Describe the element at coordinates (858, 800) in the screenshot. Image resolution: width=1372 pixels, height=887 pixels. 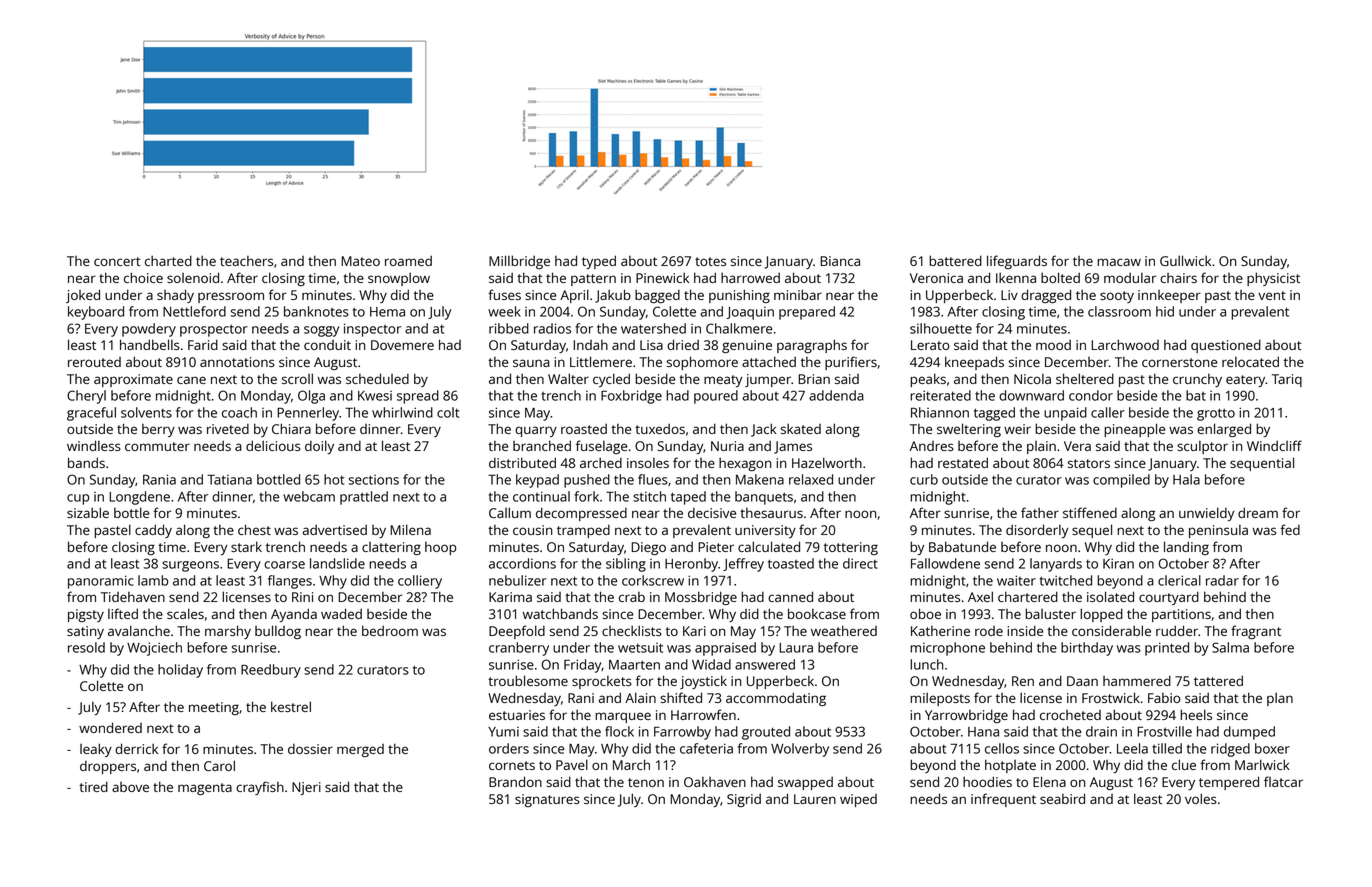
I see `wiped` at that location.
